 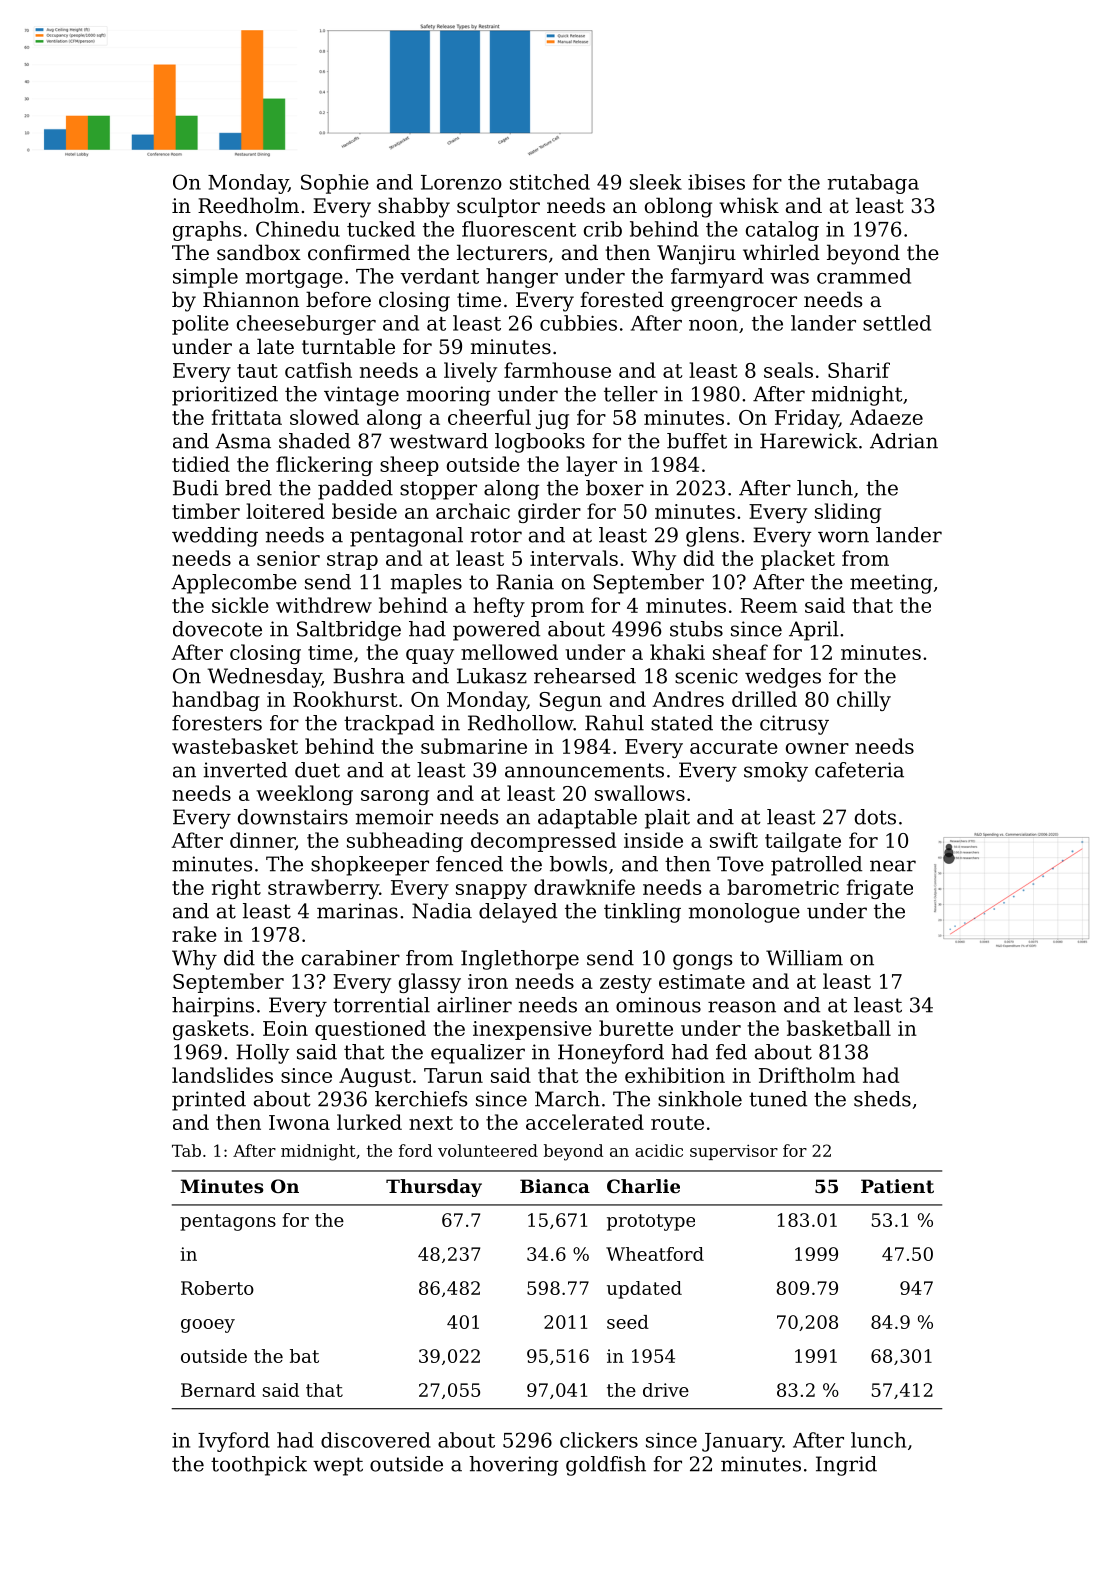 I want to click on polite, so click(x=200, y=325).
